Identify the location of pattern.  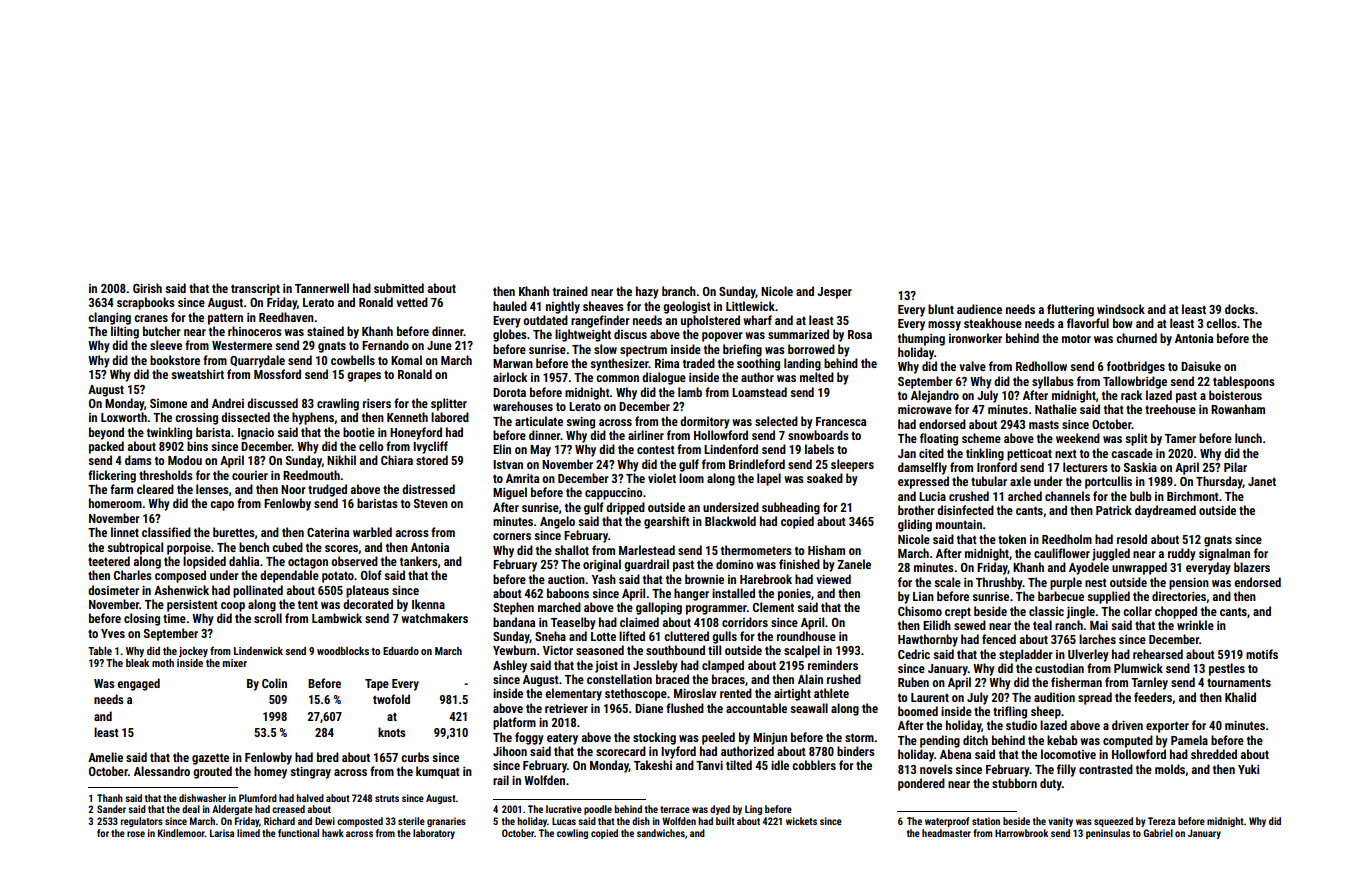
(225, 319).
